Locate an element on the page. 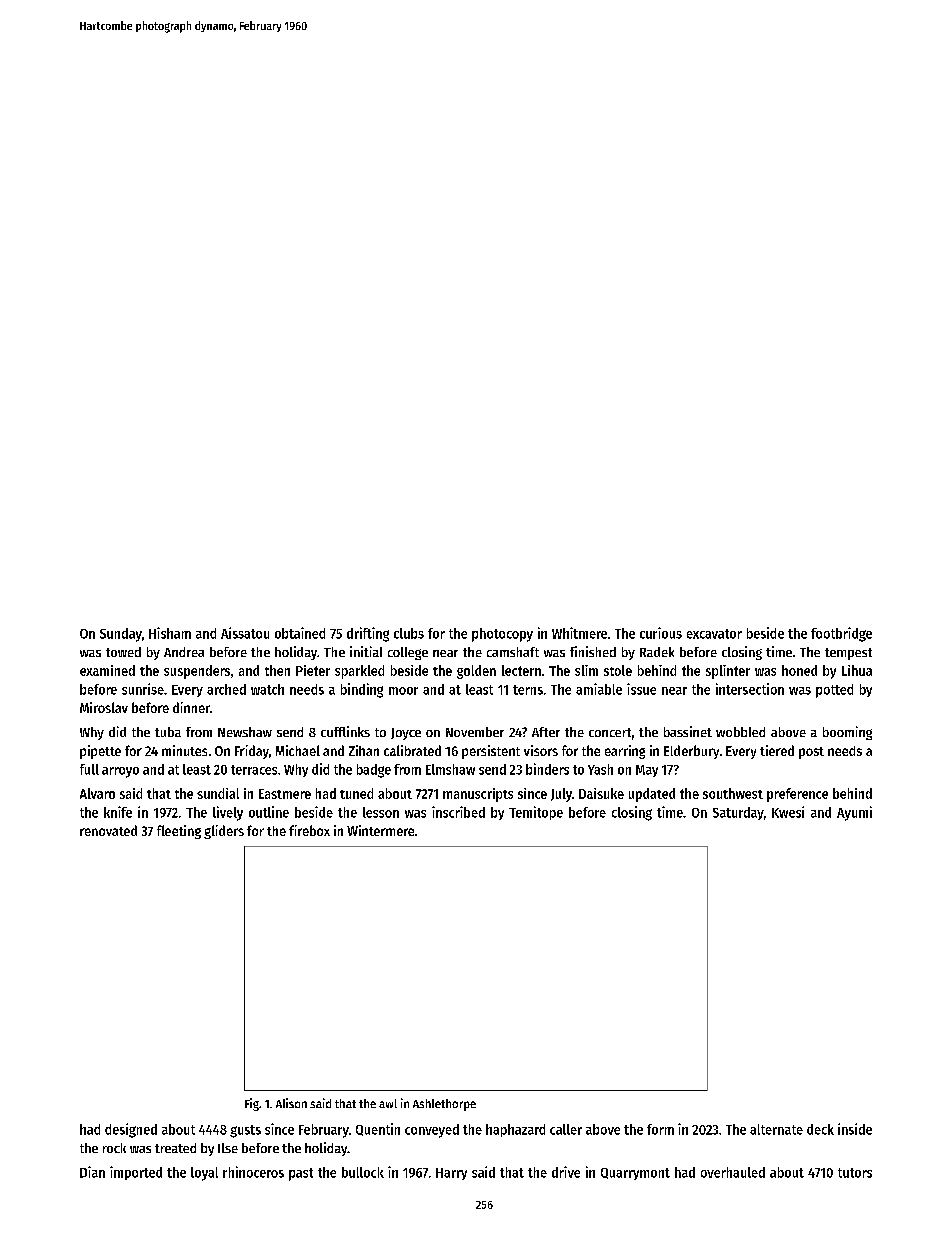 This image has width=952, height=1233. Wintermere is located at coordinates (380, 830).
